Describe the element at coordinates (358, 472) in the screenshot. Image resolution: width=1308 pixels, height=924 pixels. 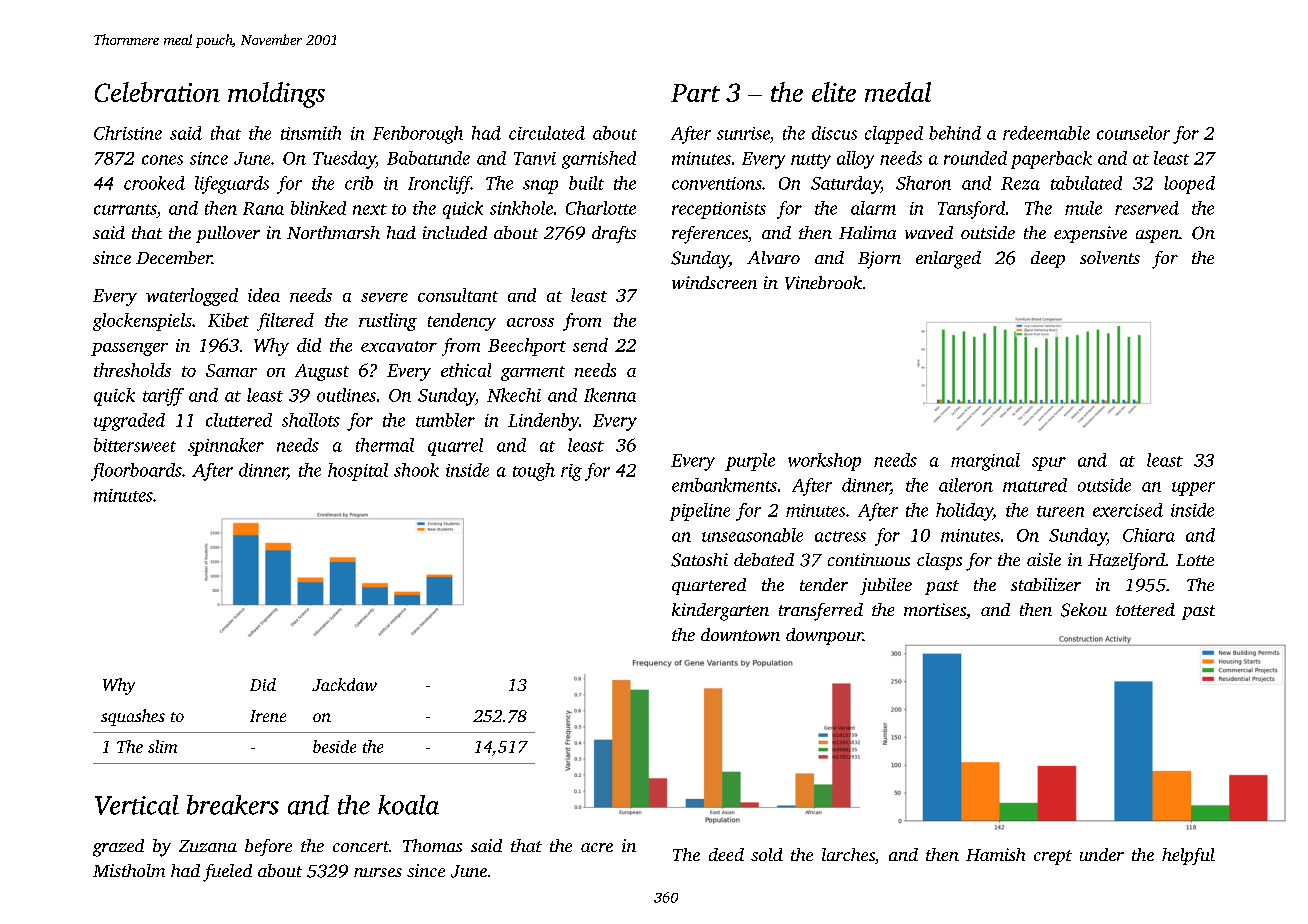
I see `hospital` at that location.
